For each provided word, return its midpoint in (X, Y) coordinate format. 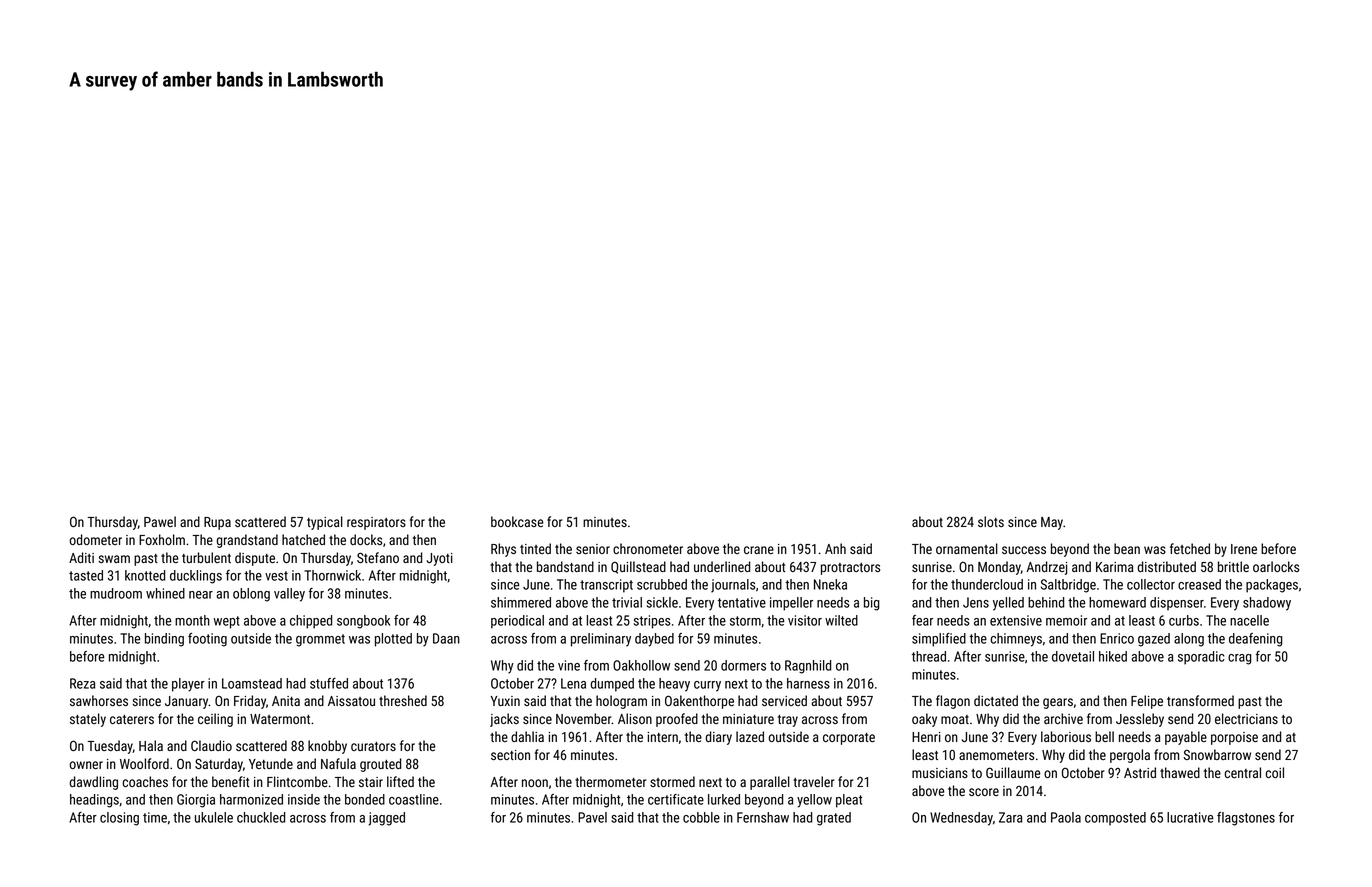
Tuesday (110, 747)
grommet (320, 640)
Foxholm (162, 539)
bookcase (517, 521)
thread (929, 656)
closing (119, 819)
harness (808, 683)
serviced (784, 700)
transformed (1200, 700)
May (1052, 523)
